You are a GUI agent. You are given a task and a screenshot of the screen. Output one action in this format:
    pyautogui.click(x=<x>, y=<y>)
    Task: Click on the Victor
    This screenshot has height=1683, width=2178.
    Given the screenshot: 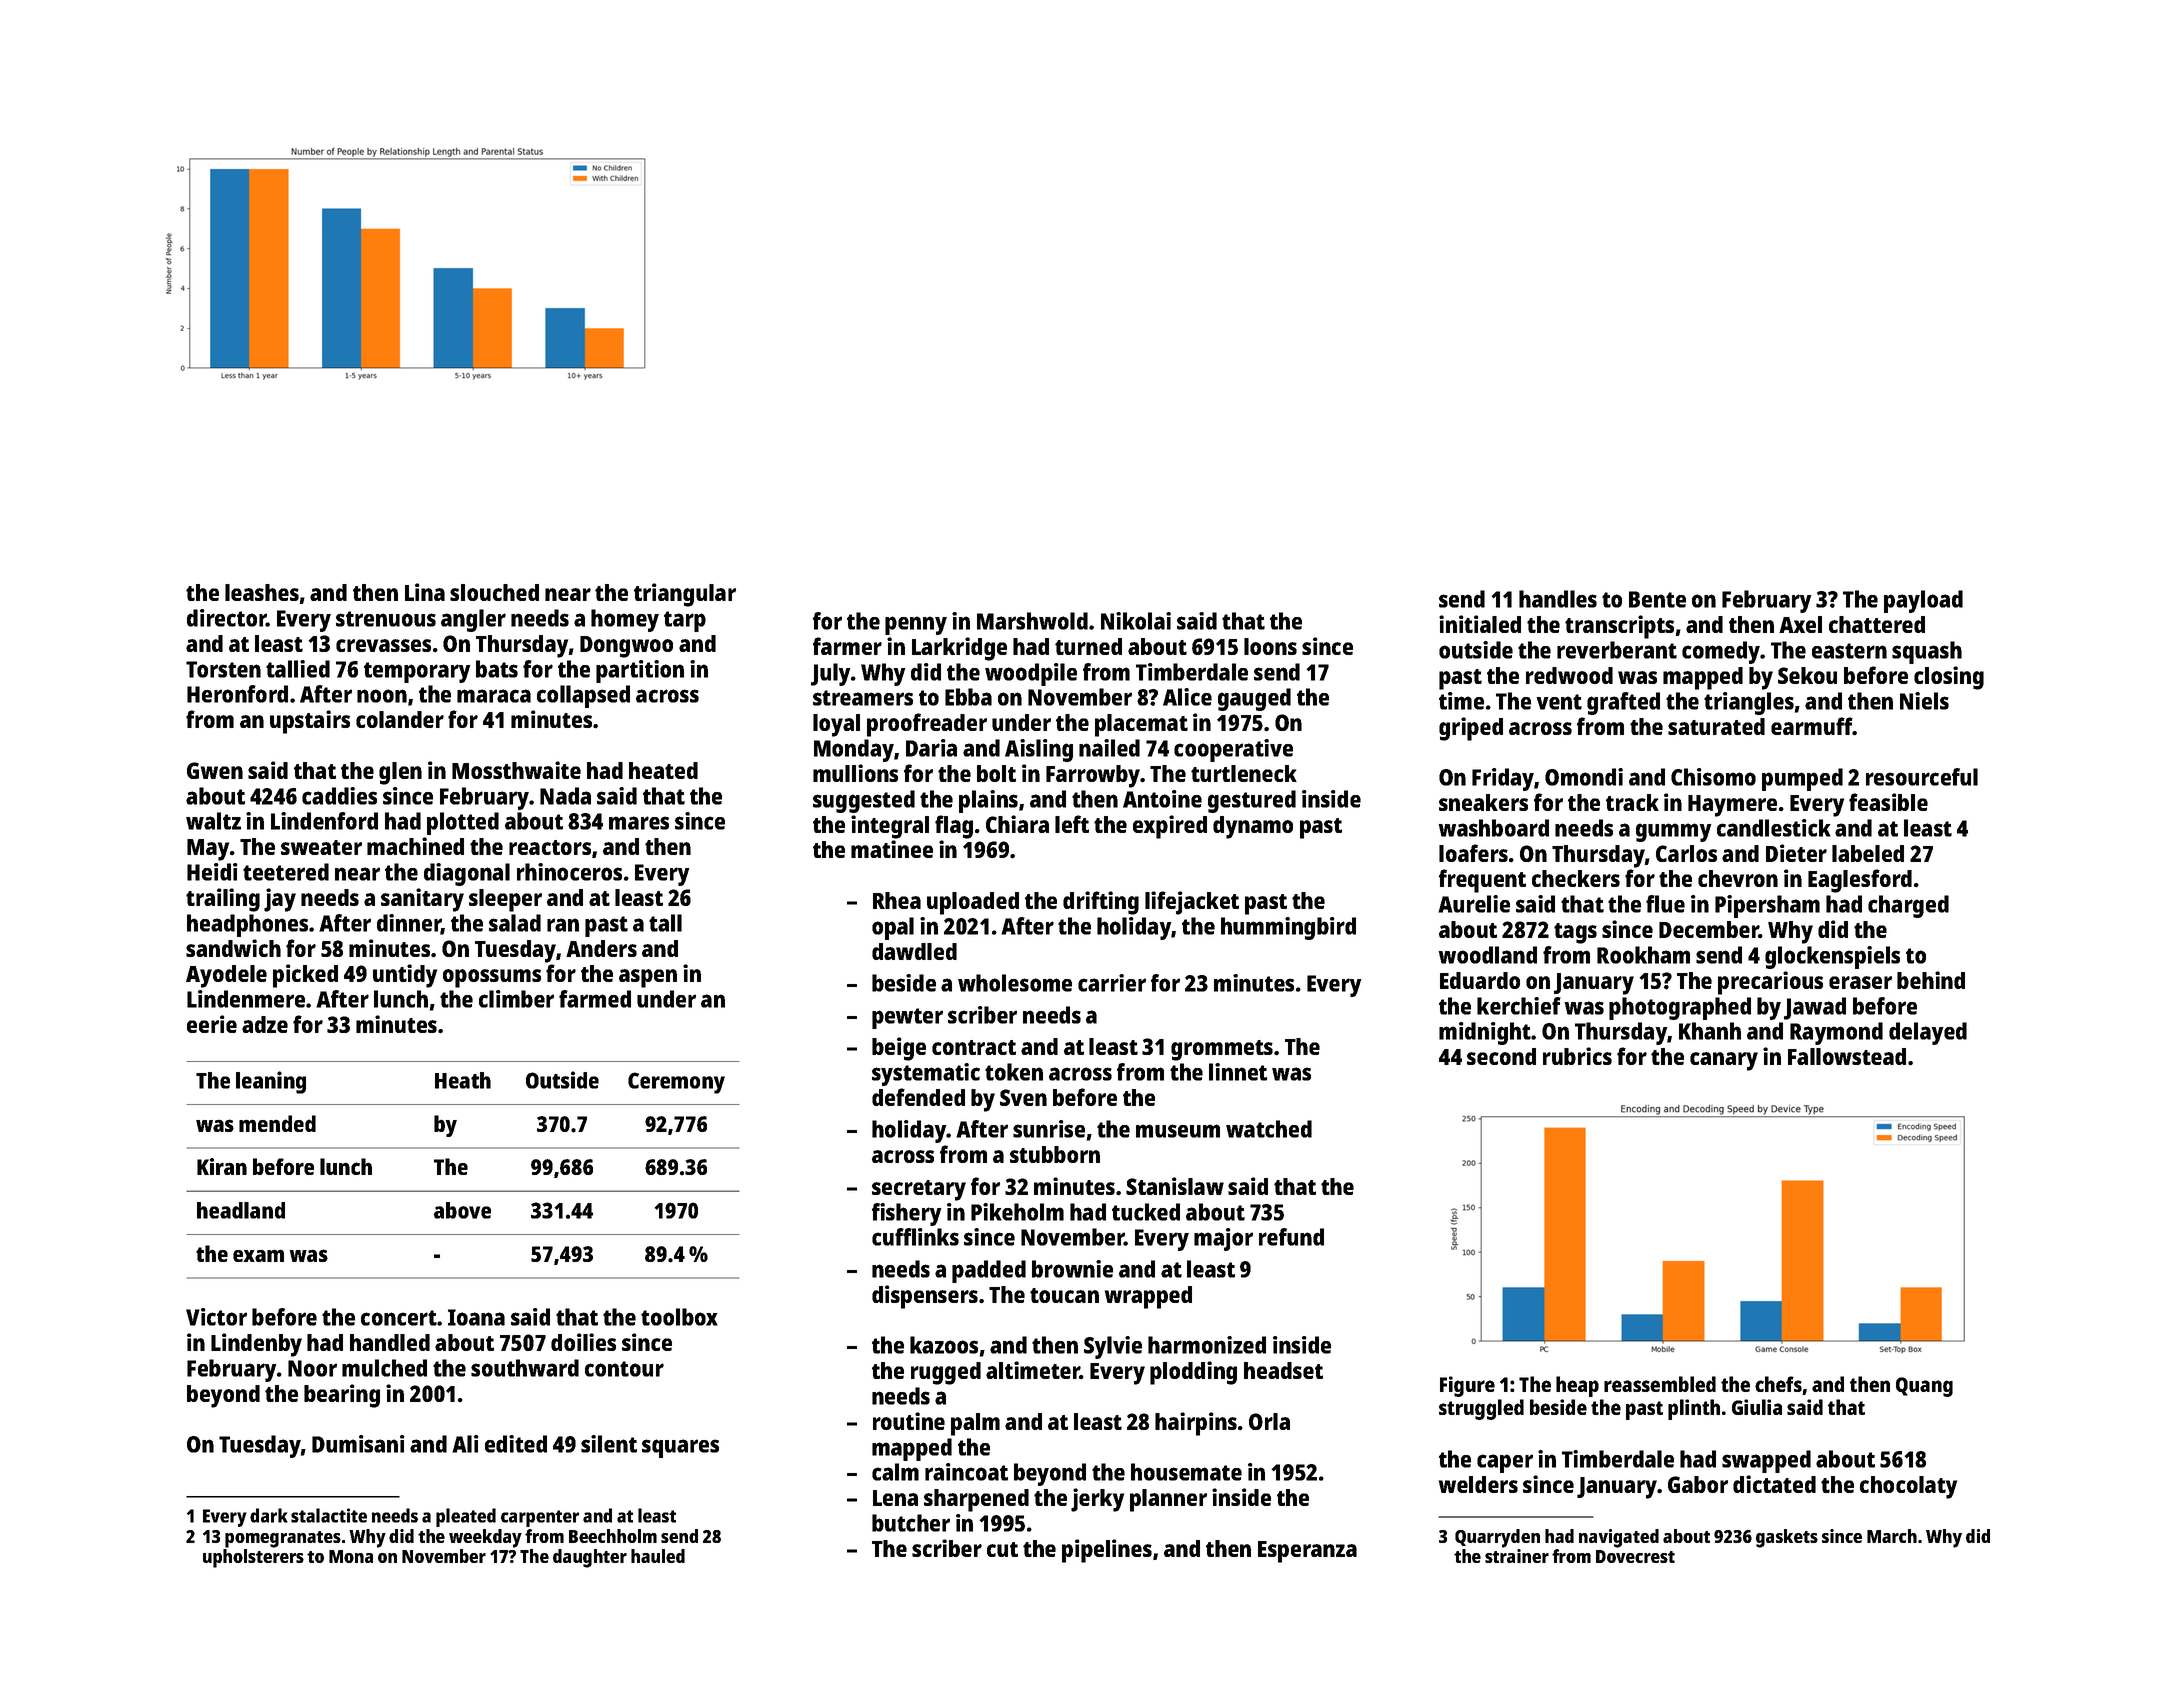 What is the action you would take?
    pyautogui.click(x=216, y=1317)
